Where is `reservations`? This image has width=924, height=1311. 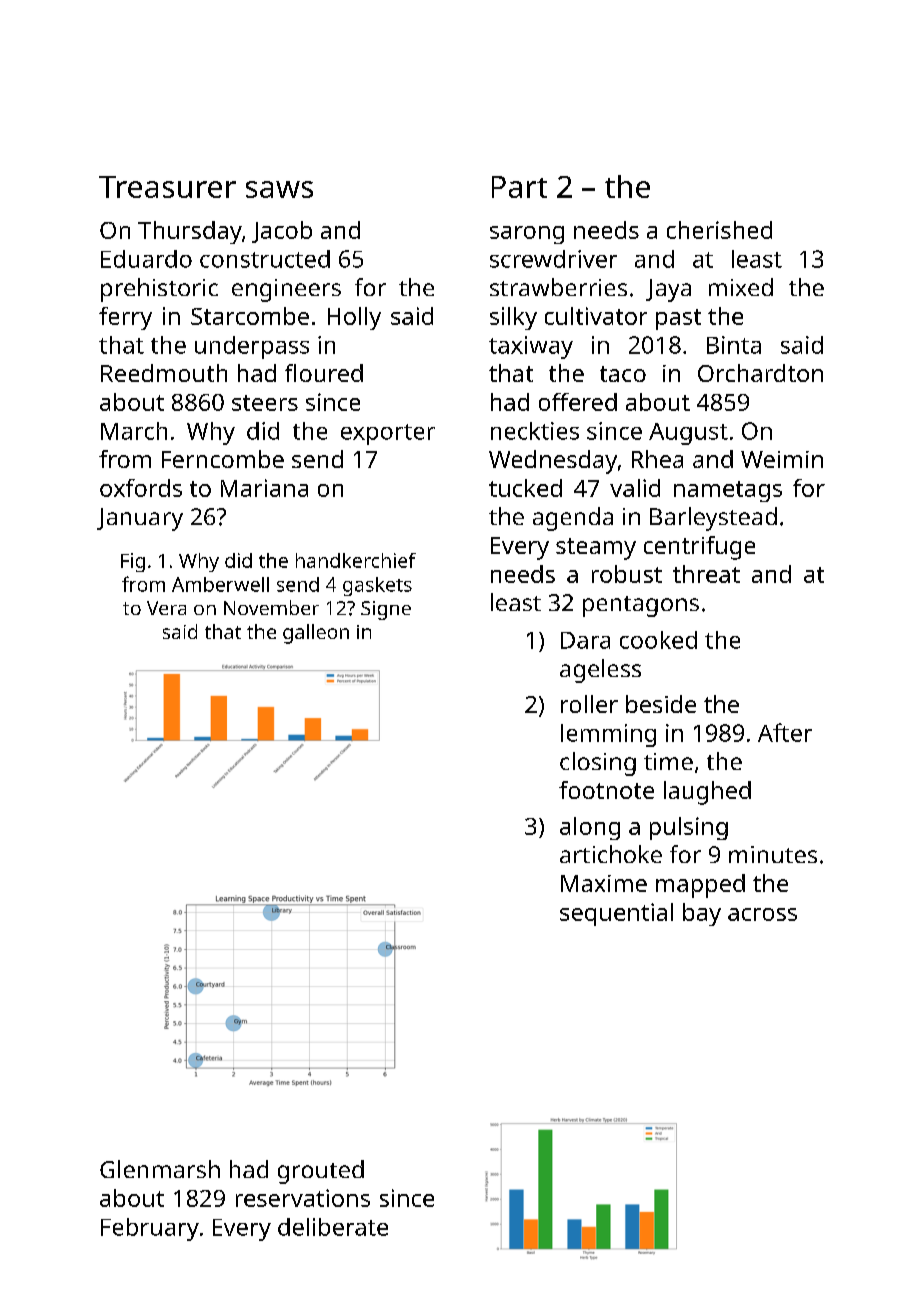 reservations is located at coordinates (303, 1198).
